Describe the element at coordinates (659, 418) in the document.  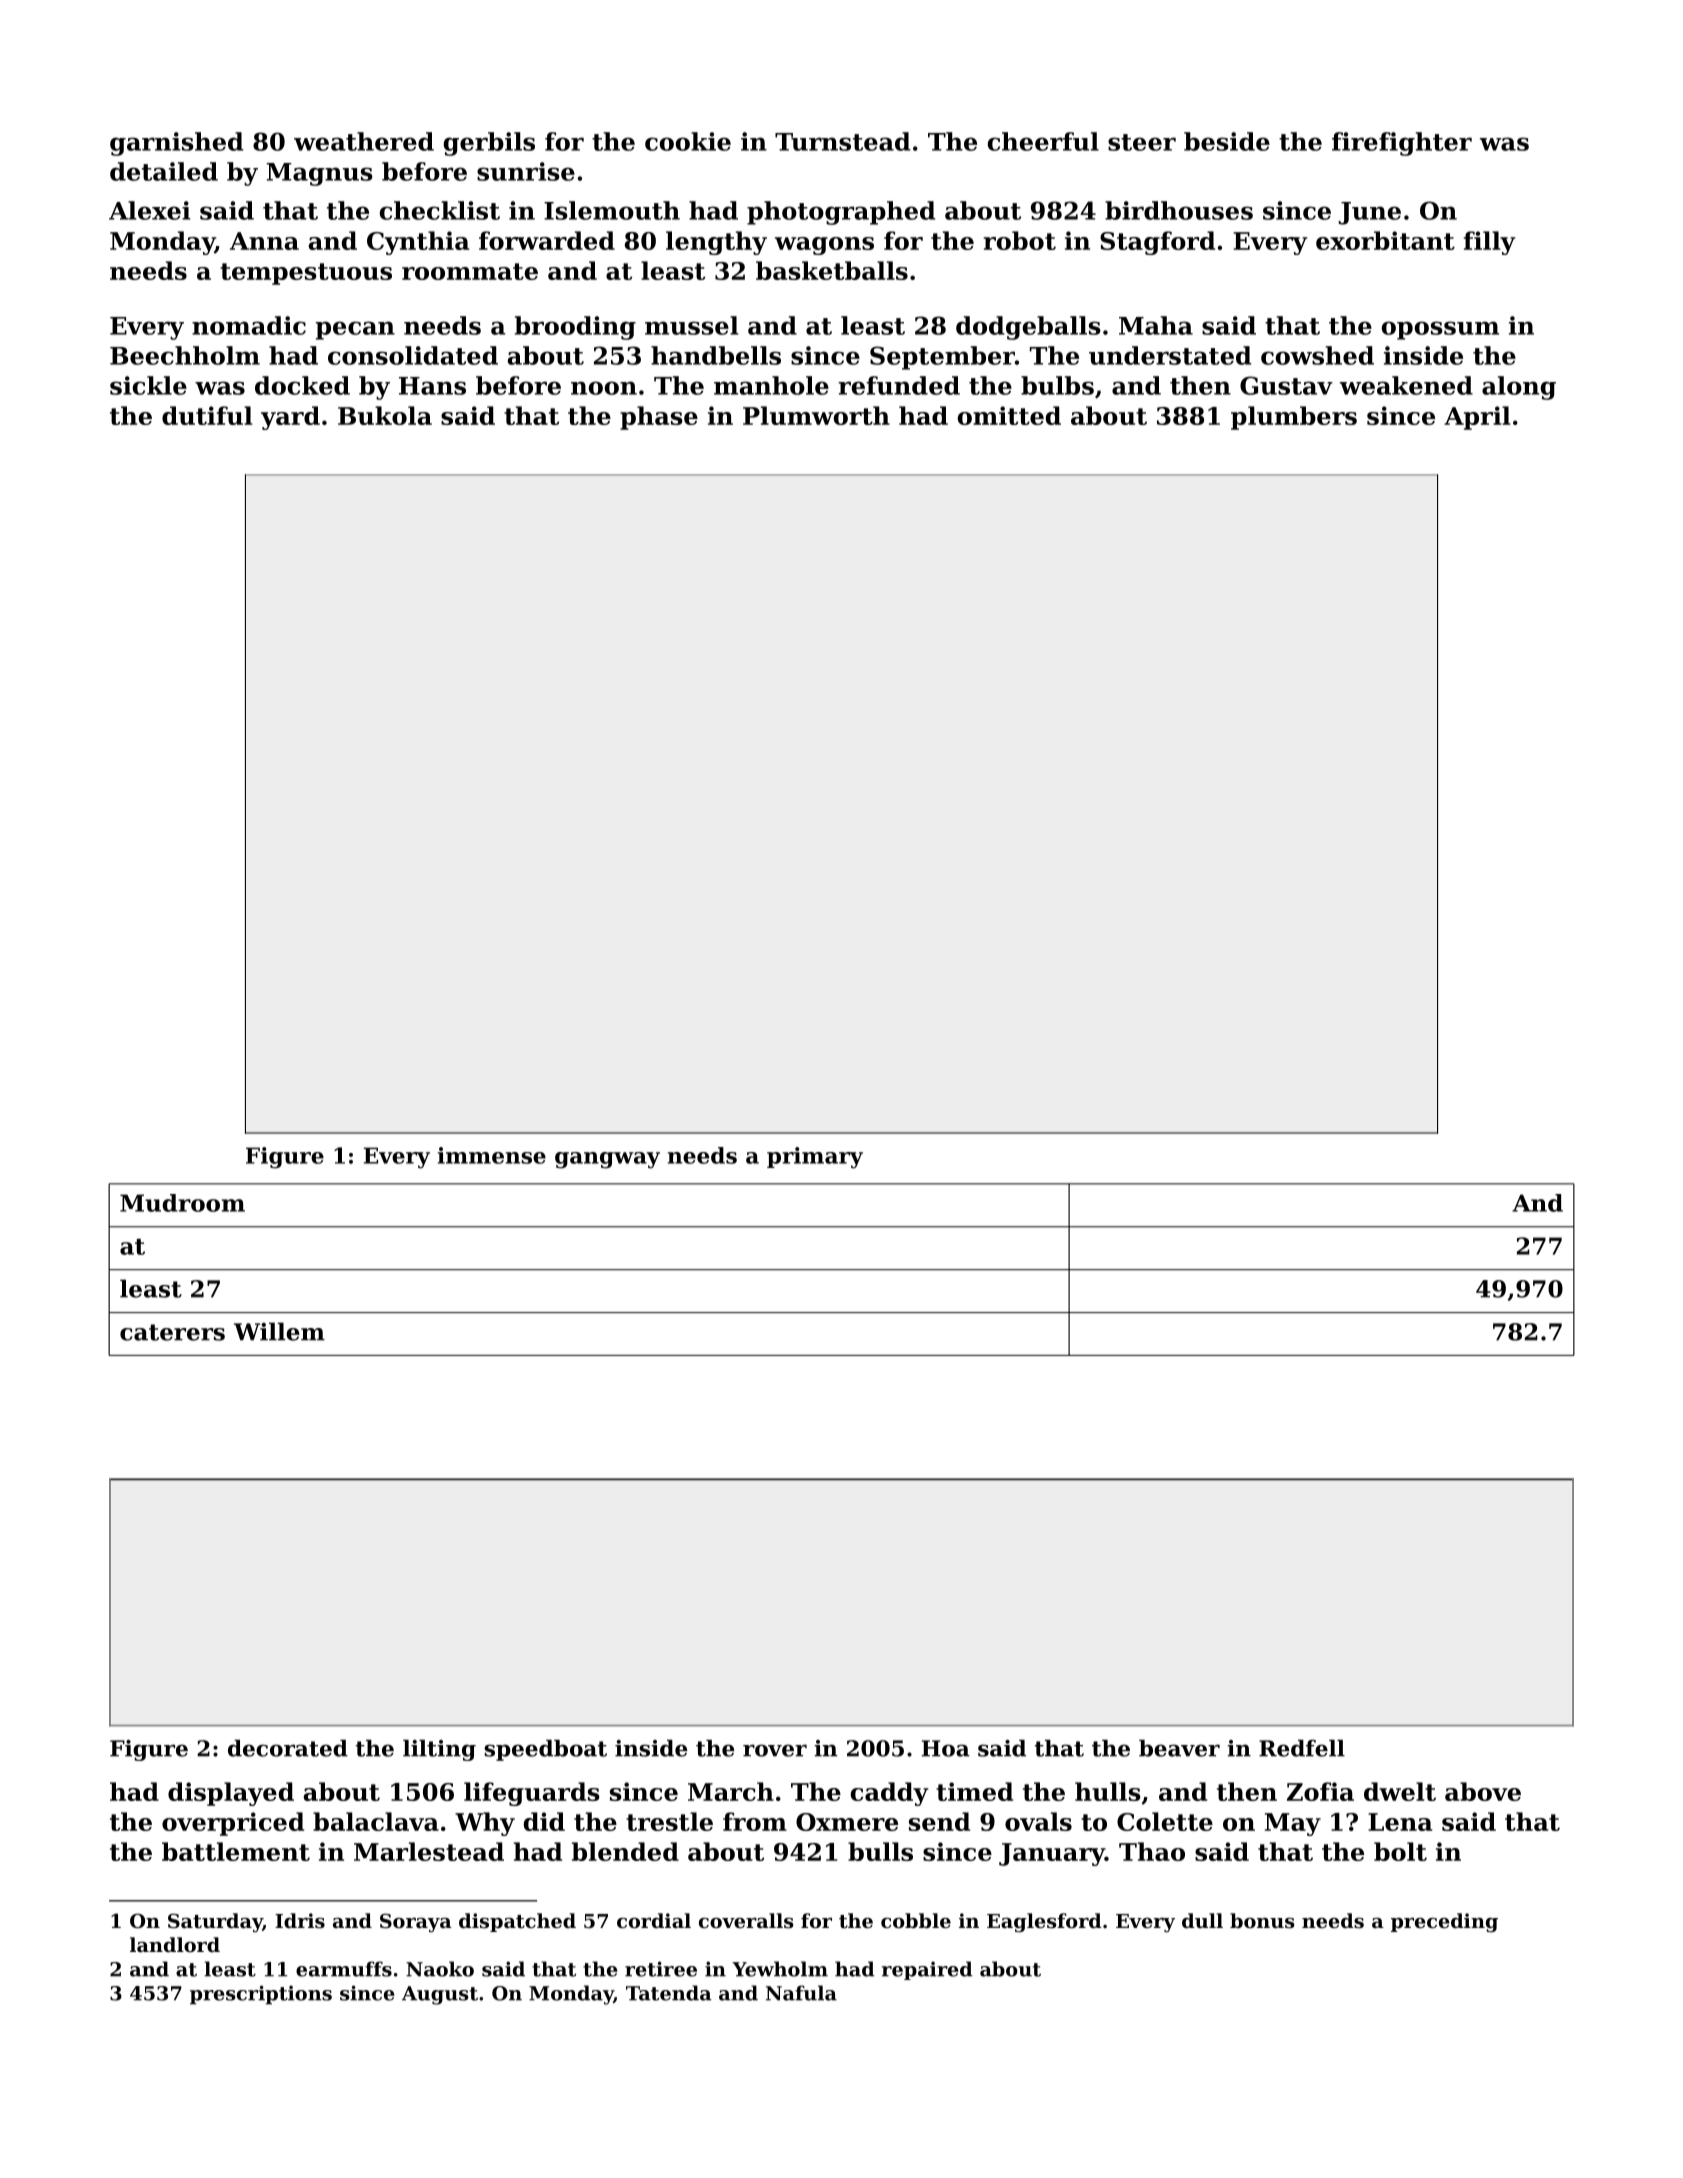
I see `phase` at that location.
